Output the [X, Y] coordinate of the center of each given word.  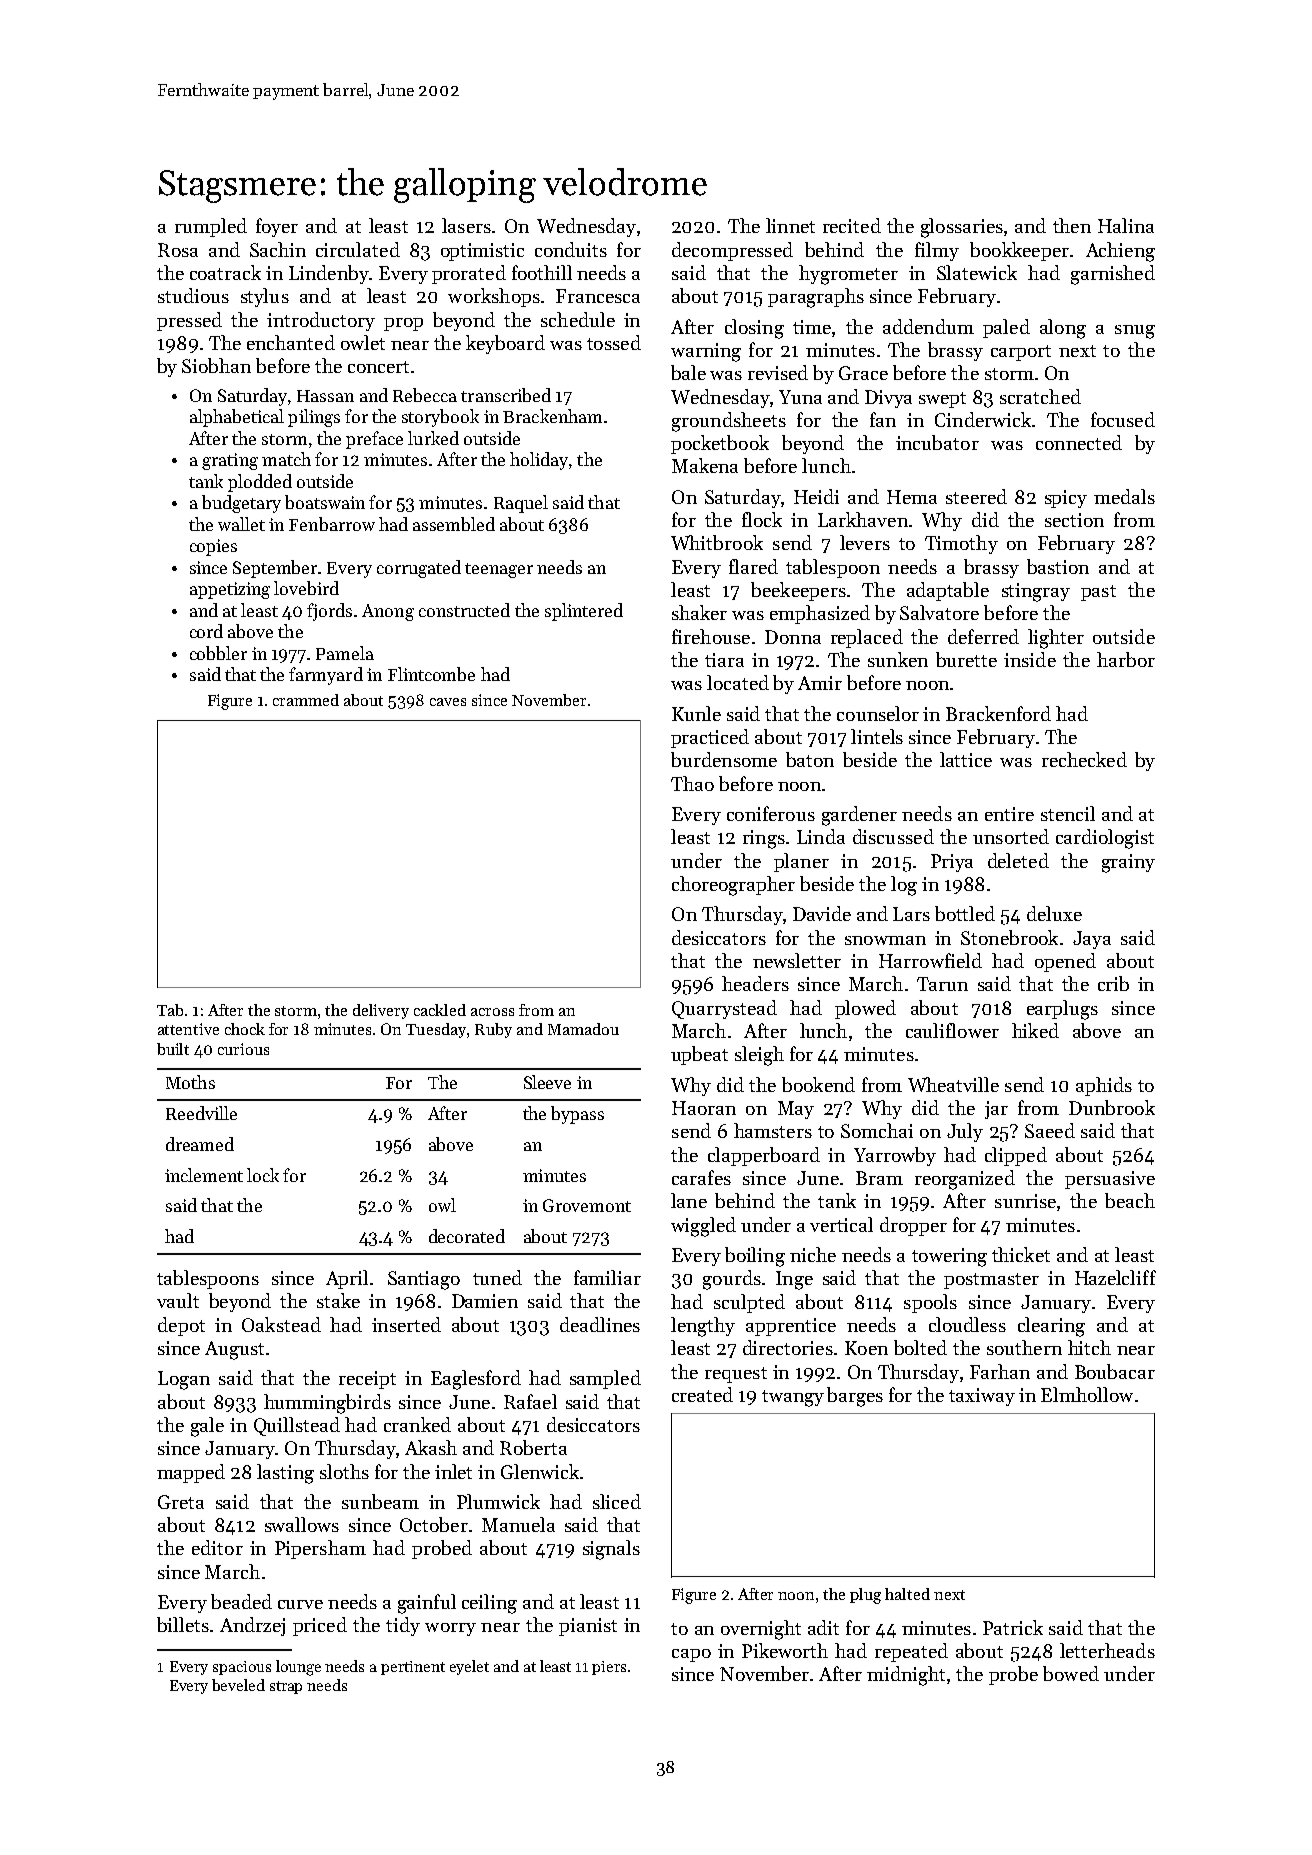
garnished [1113, 275]
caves [448, 702]
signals [611, 1550]
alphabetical [237, 418]
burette [966, 659]
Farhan [1000, 1371]
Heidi [816, 496]
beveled [238, 1685]
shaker [699, 612]
